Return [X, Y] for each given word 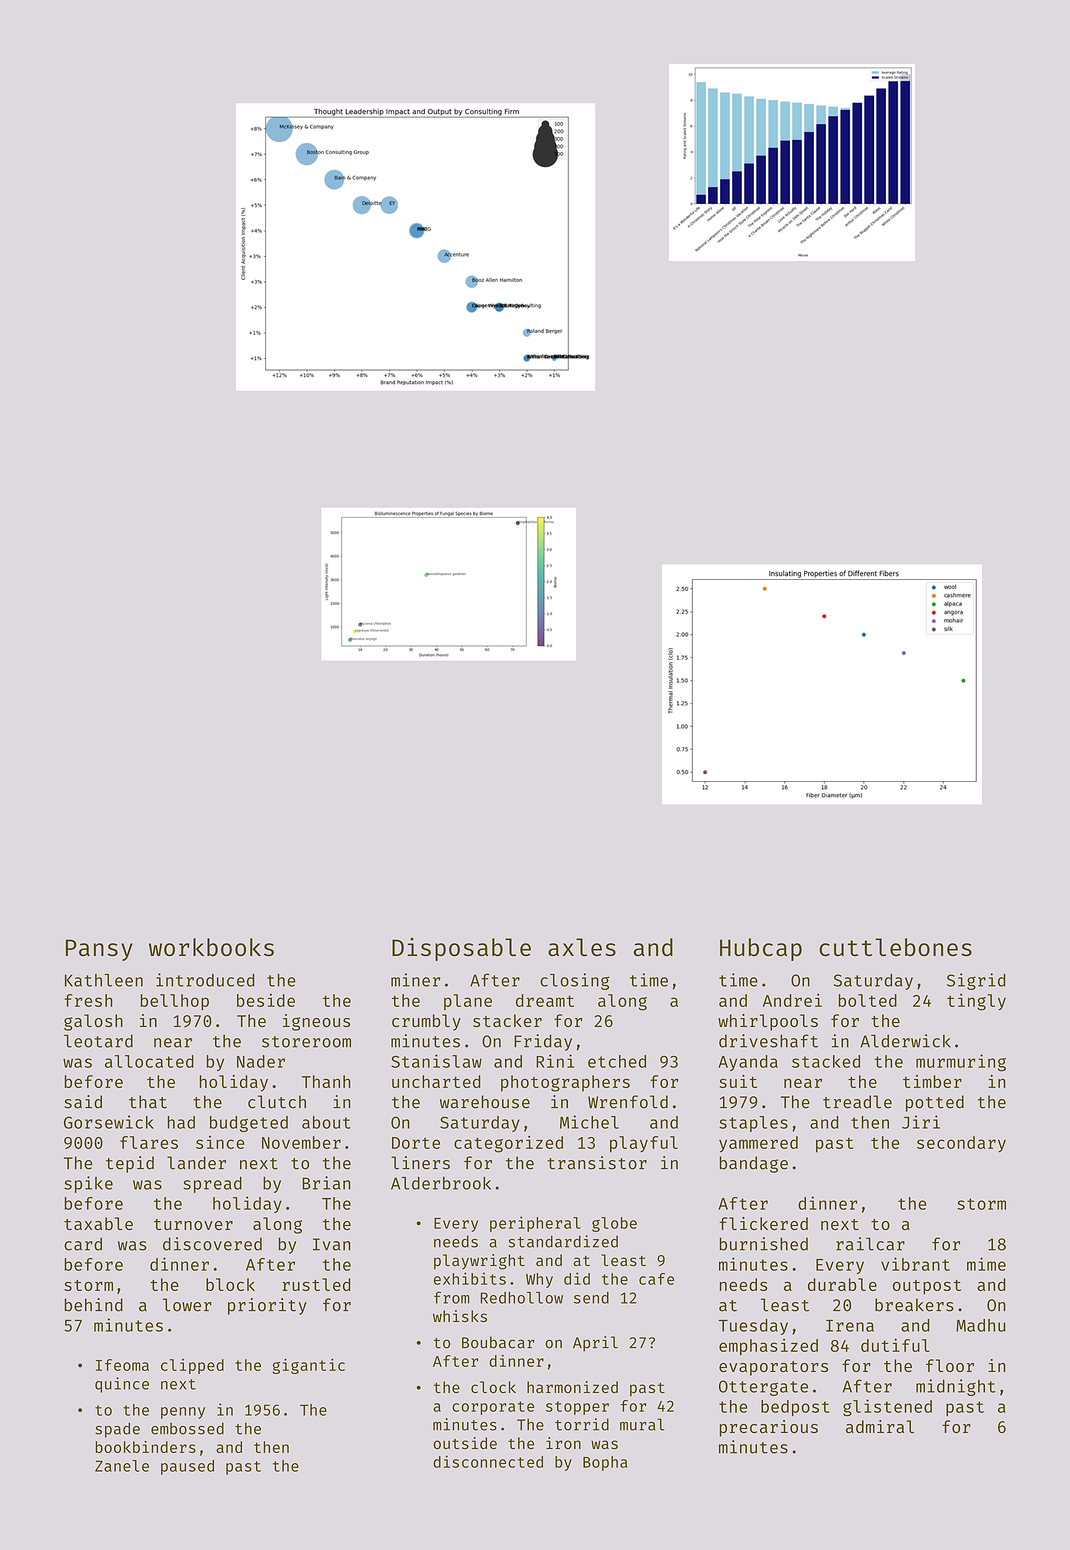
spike [88, 1184]
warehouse [485, 1102]
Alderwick [905, 1041]
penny [183, 1413]
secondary [961, 1144]
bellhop [175, 1002]
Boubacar [498, 1342]
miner [415, 980]
